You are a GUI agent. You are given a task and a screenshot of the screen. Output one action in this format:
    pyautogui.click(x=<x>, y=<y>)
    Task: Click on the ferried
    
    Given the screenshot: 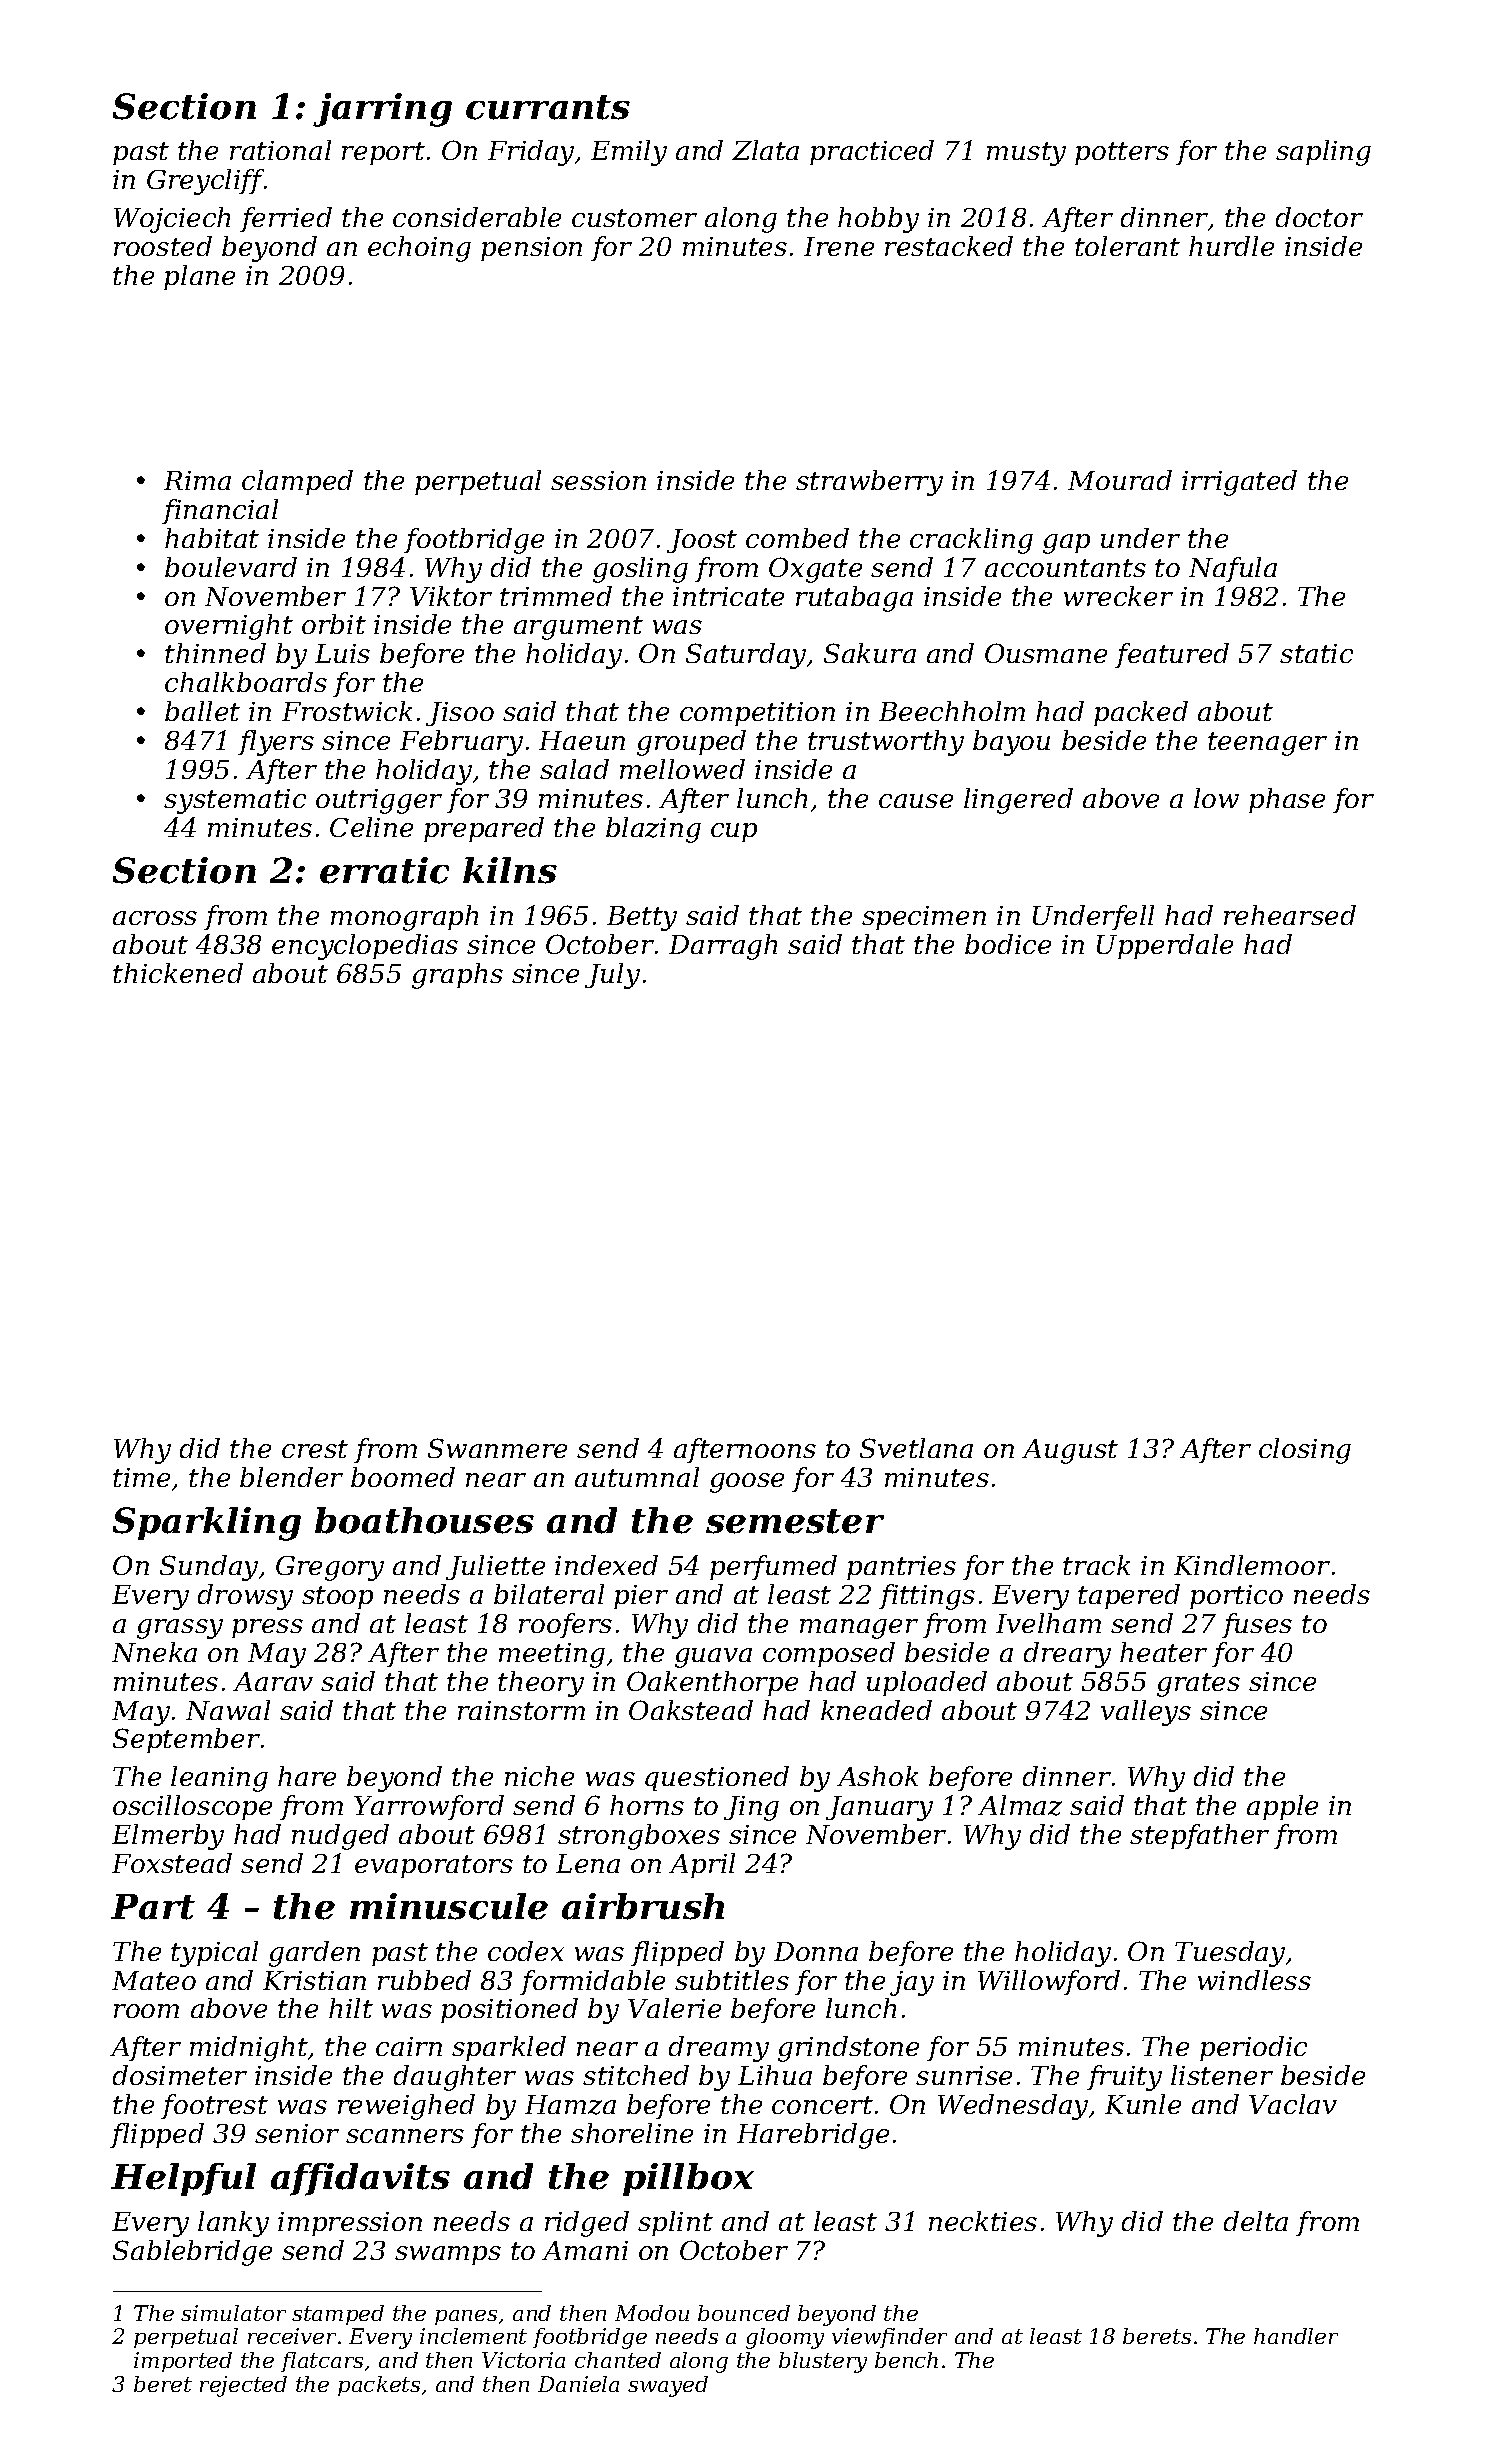 What is the action you would take?
    pyautogui.click(x=286, y=219)
